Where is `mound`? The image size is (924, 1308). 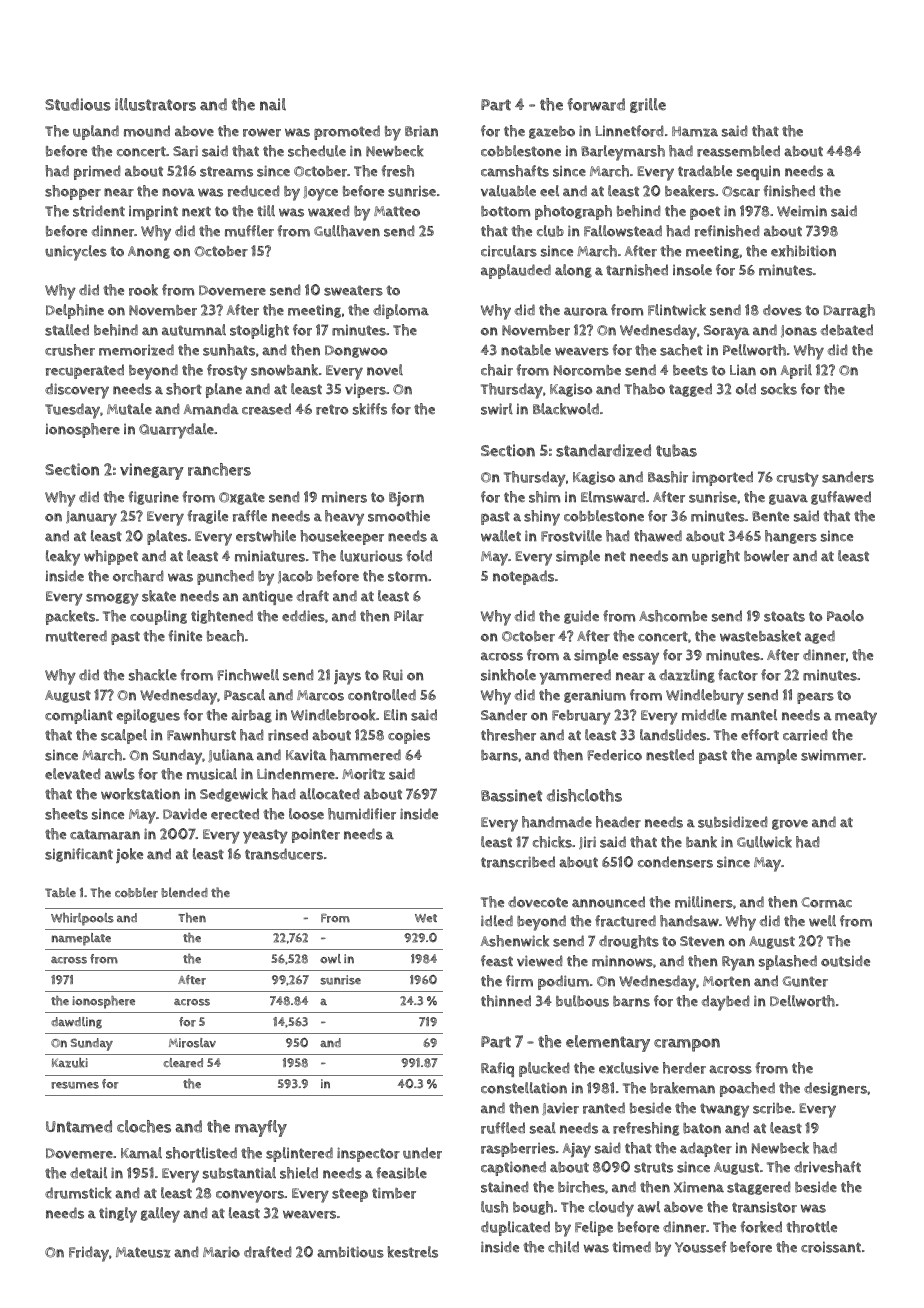 mound is located at coordinates (147, 131).
